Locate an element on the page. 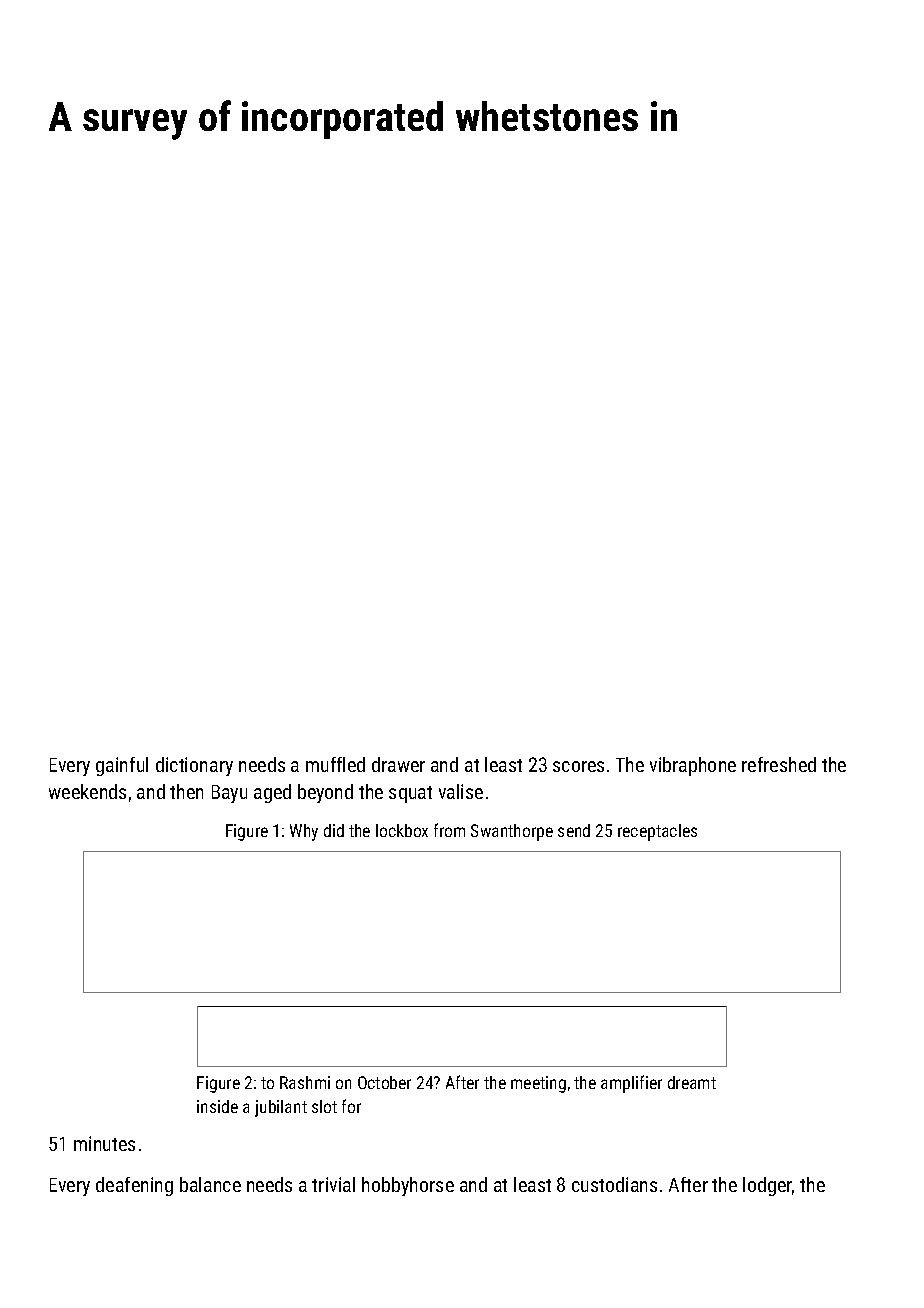 The width and height of the page is (924, 1308). receptacles is located at coordinates (657, 832).
